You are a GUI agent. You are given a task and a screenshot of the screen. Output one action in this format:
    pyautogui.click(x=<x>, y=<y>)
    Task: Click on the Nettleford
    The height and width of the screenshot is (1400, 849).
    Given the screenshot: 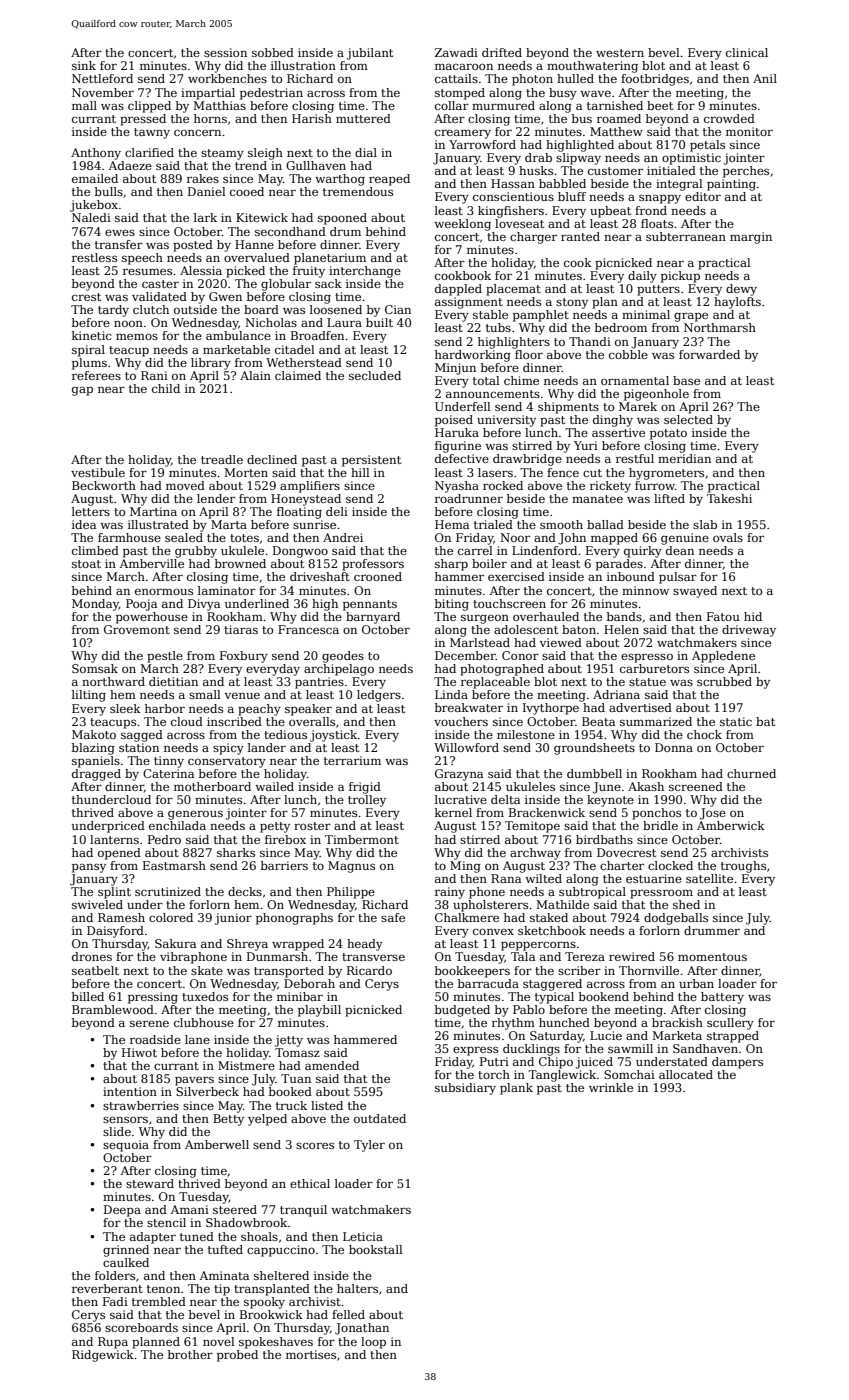 What is the action you would take?
    pyautogui.click(x=102, y=78)
